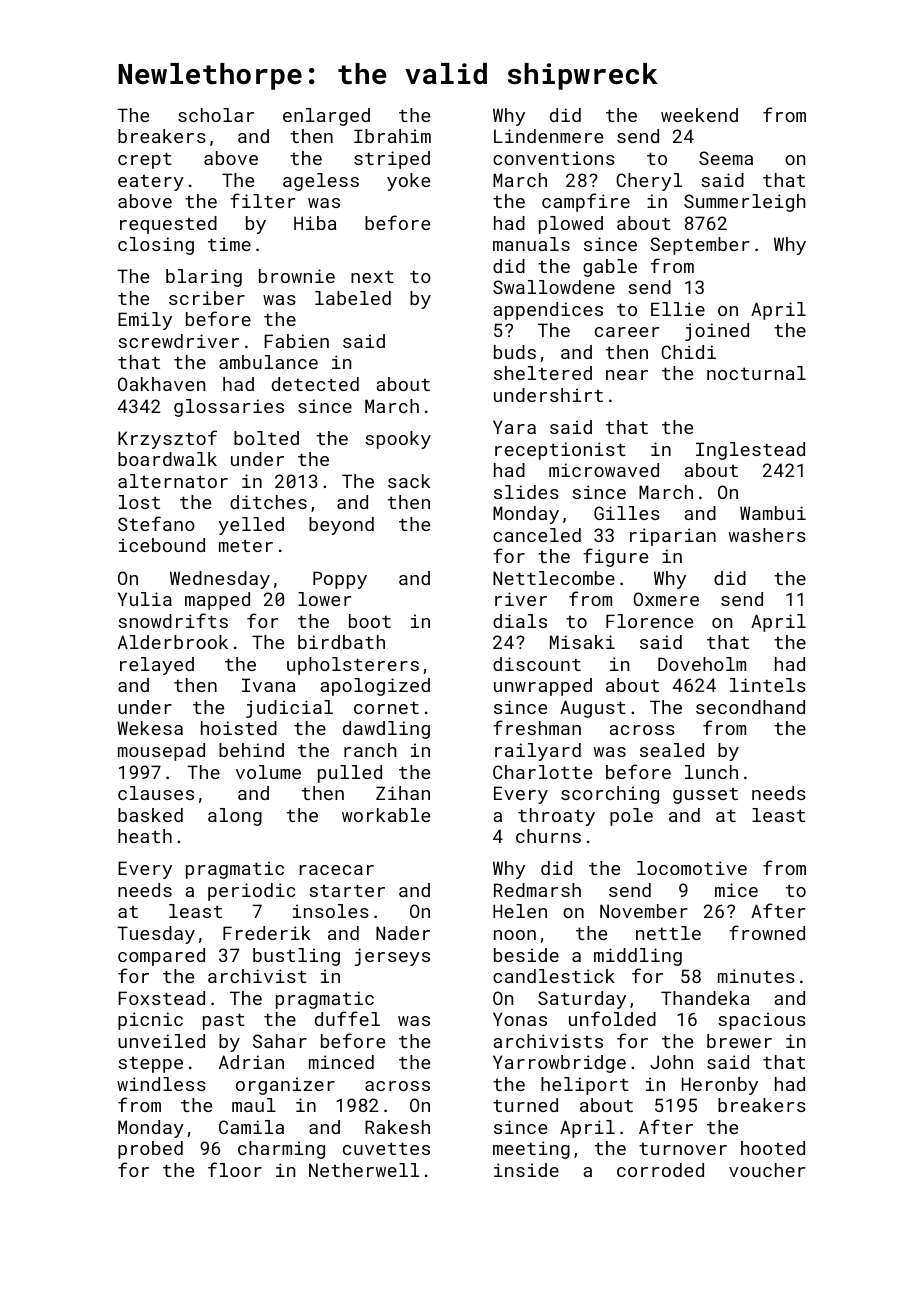 This screenshot has width=924, height=1311. I want to click on weekend, so click(699, 115).
